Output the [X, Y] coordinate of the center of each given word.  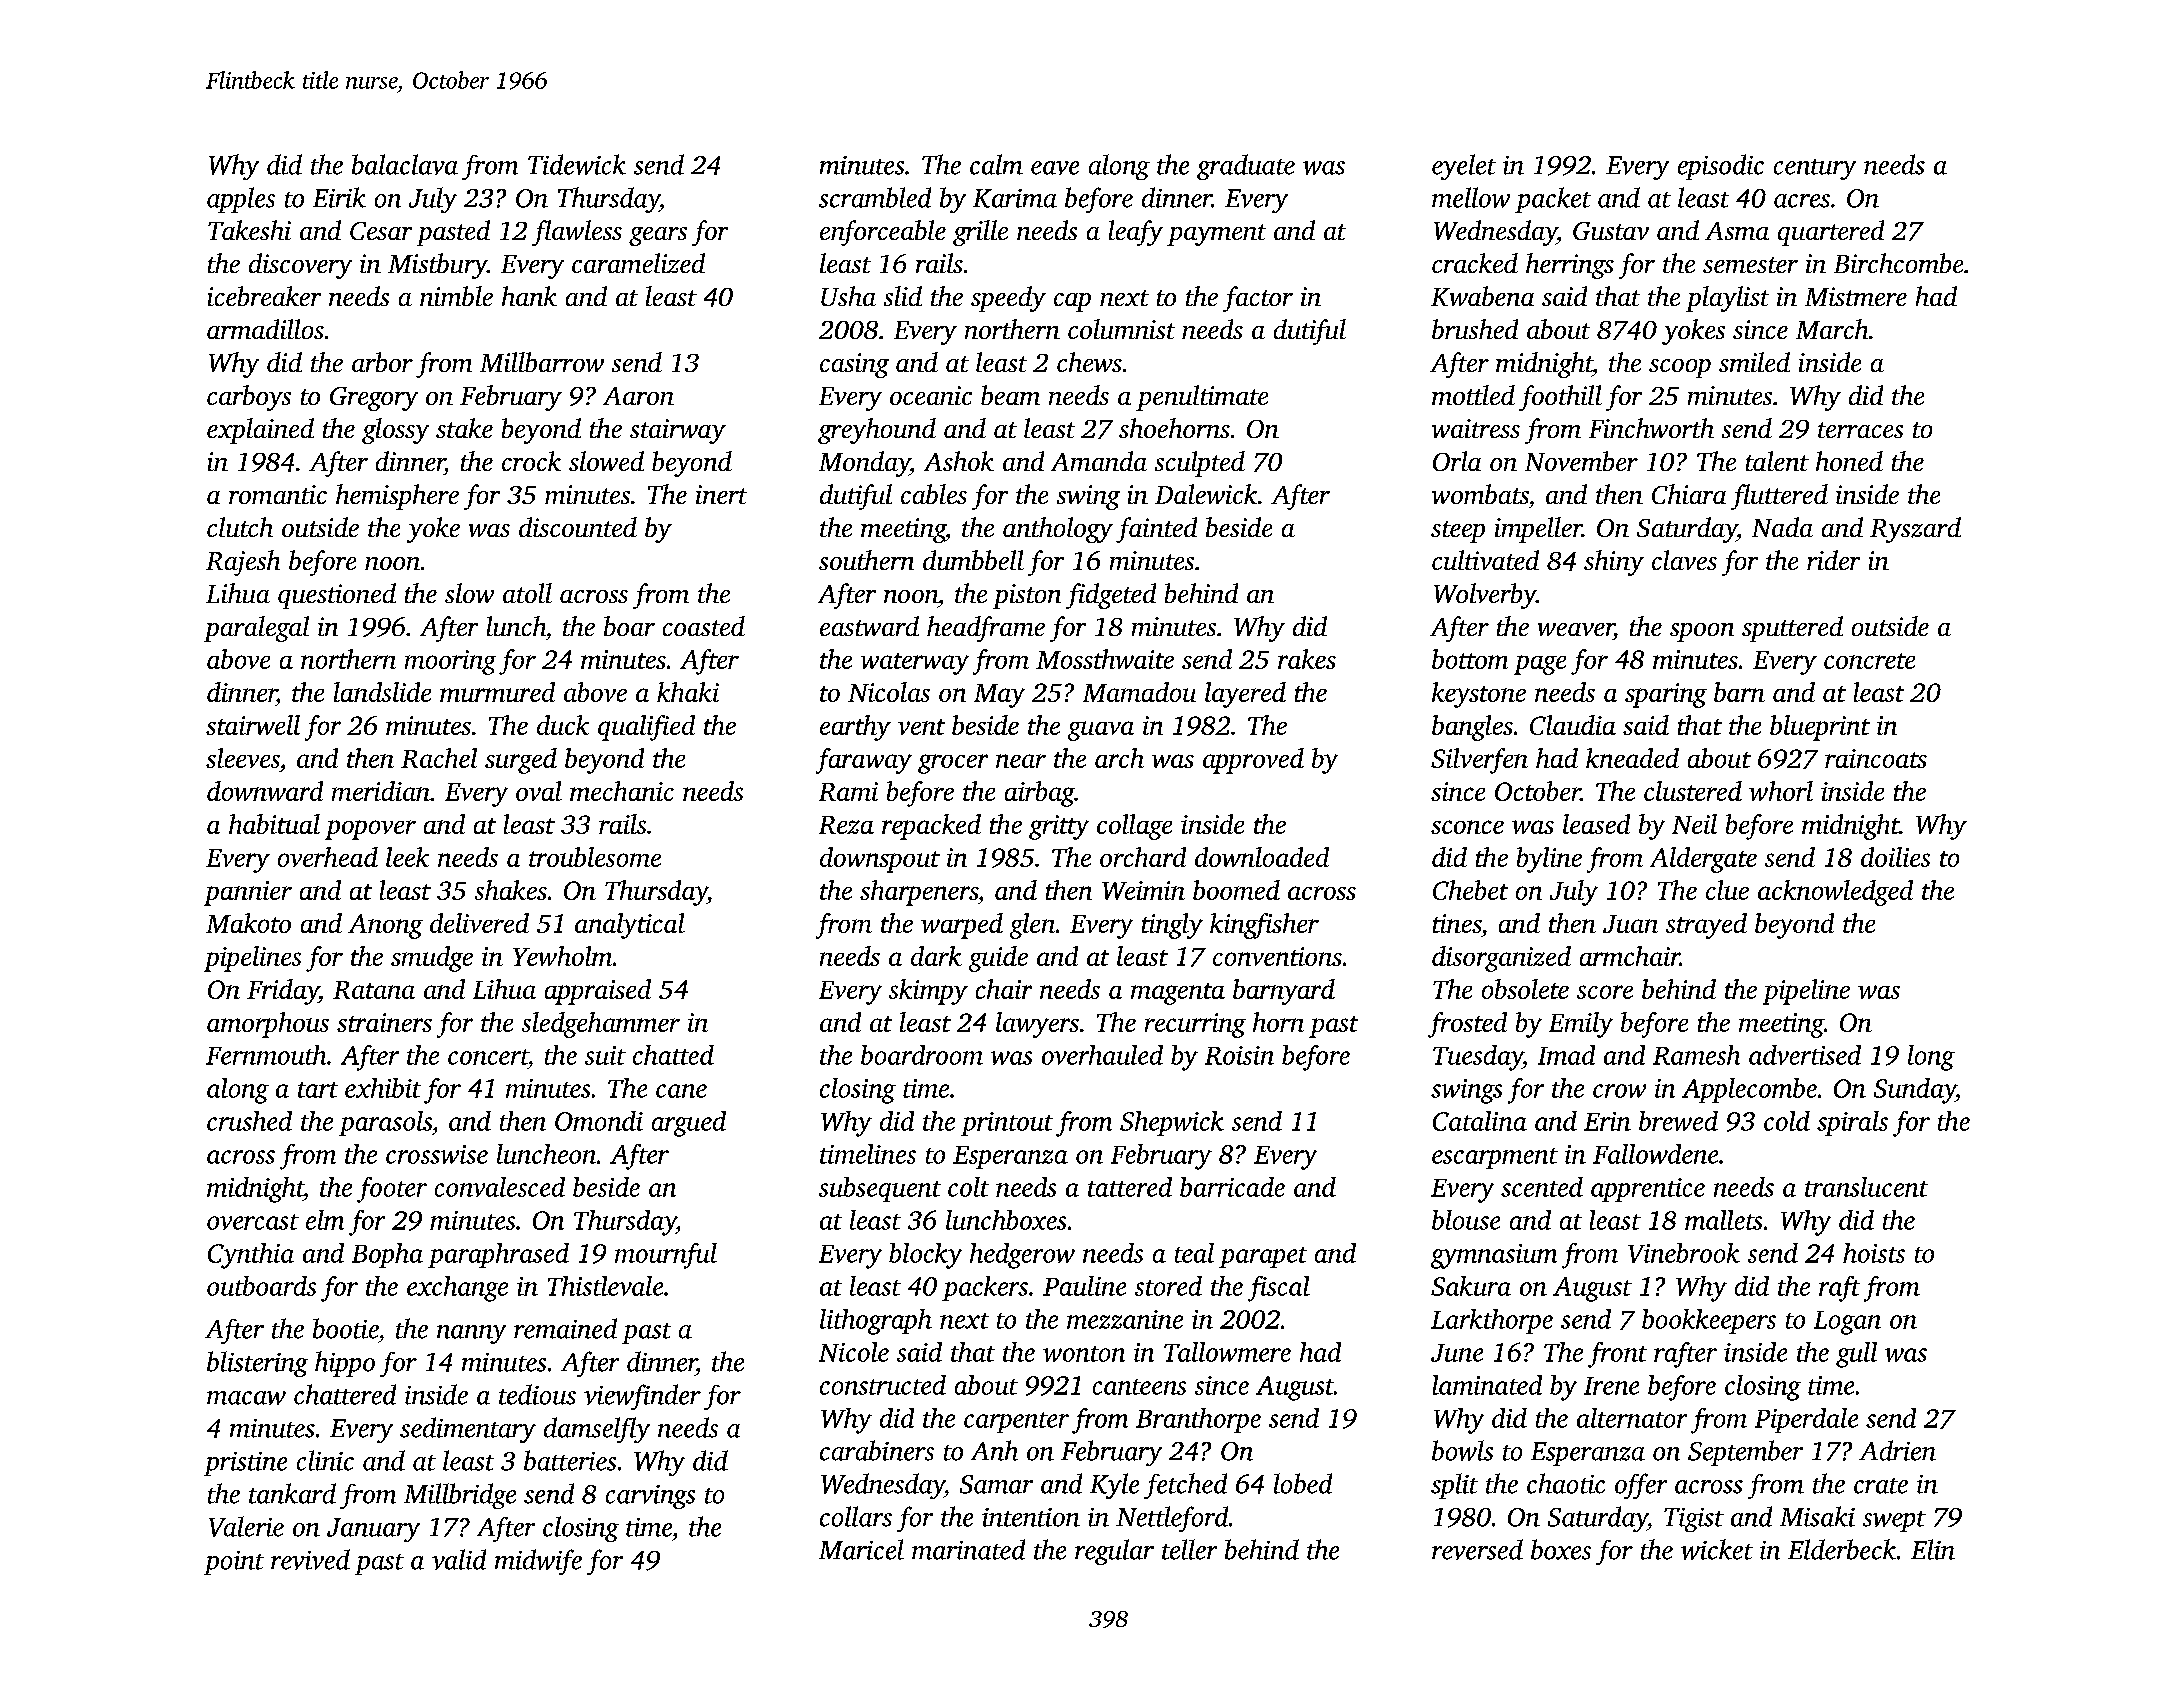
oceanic [931, 395]
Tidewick [577, 164]
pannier [248, 893]
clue [1727, 890]
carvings [650, 1497]
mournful [666, 1256]
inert [721, 494]
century [1815, 169]
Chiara [1689, 494]
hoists [1874, 1253]
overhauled [1102, 1055]
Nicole [854, 1352]
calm [996, 164]
